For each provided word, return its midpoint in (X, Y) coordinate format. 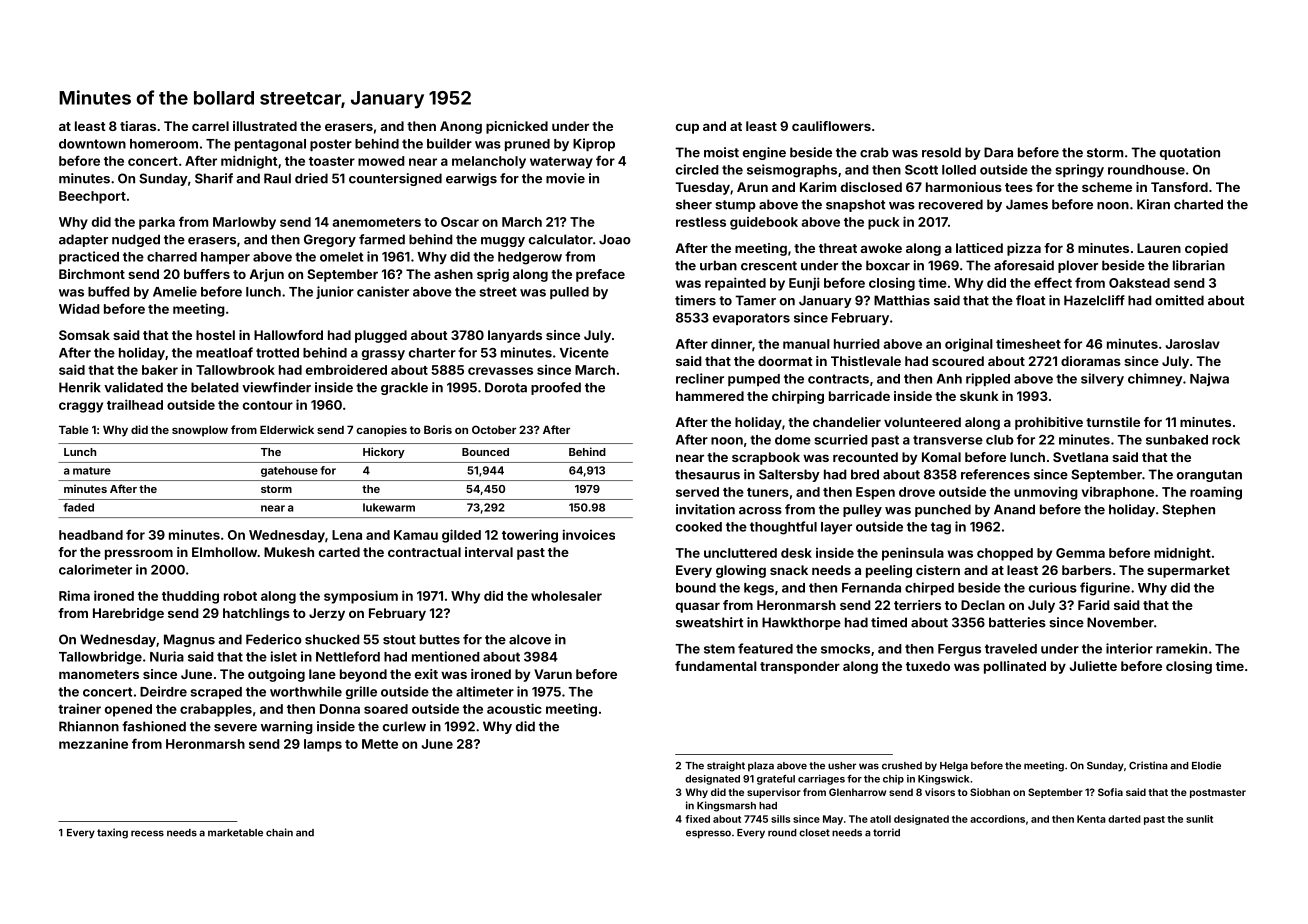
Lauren (1159, 248)
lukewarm (389, 507)
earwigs (471, 179)
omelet (341, 257)
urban (718, 265)
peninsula (913, 554)
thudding (190, 597)
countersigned (395, 179)
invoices (589, 534)
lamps (323, 745)
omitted (1179, 300)
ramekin (1181, 648)
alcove (530, 639)
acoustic (514, 708)
